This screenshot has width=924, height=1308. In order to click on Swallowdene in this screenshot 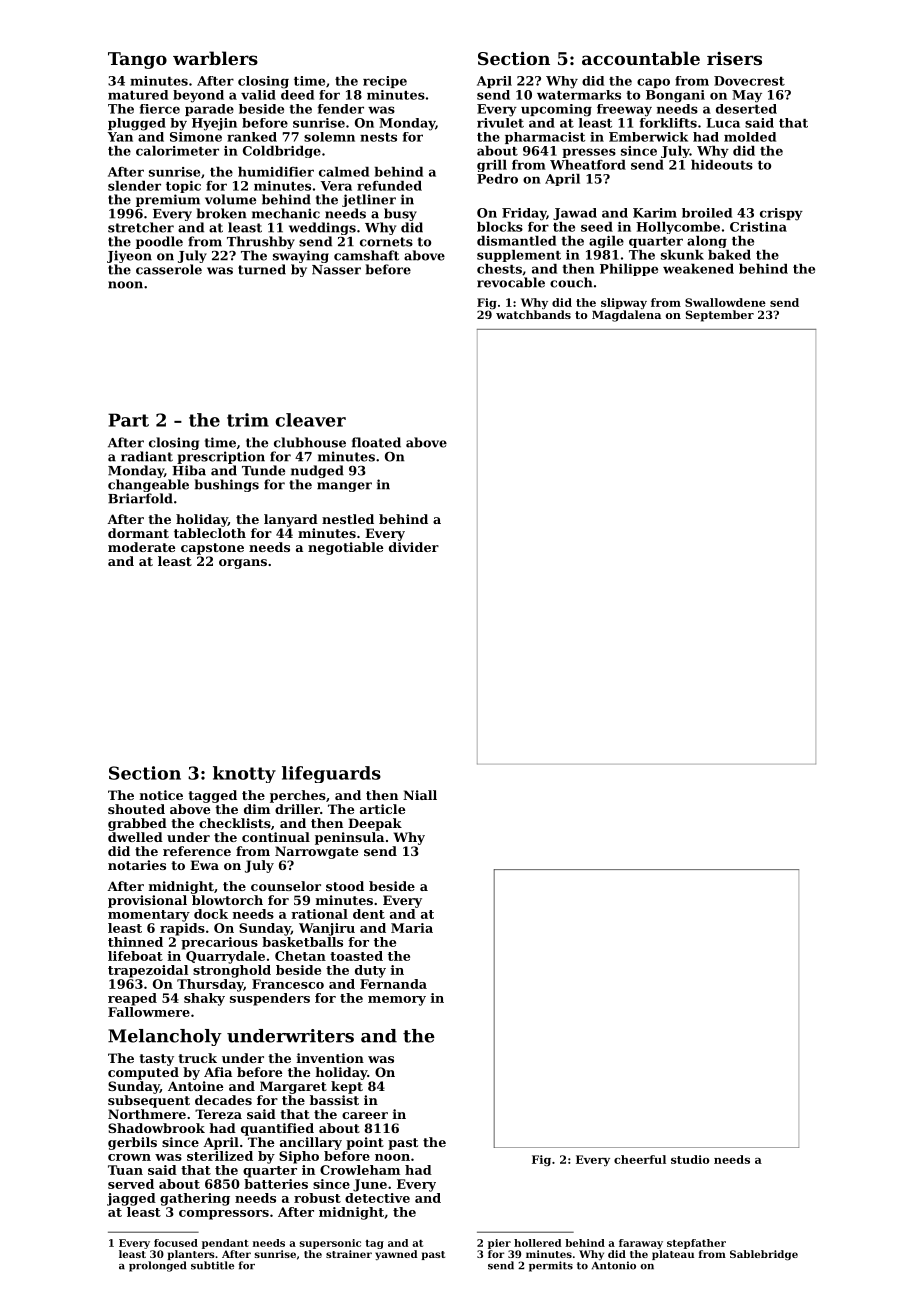, I will do `click(725, 302)`.
